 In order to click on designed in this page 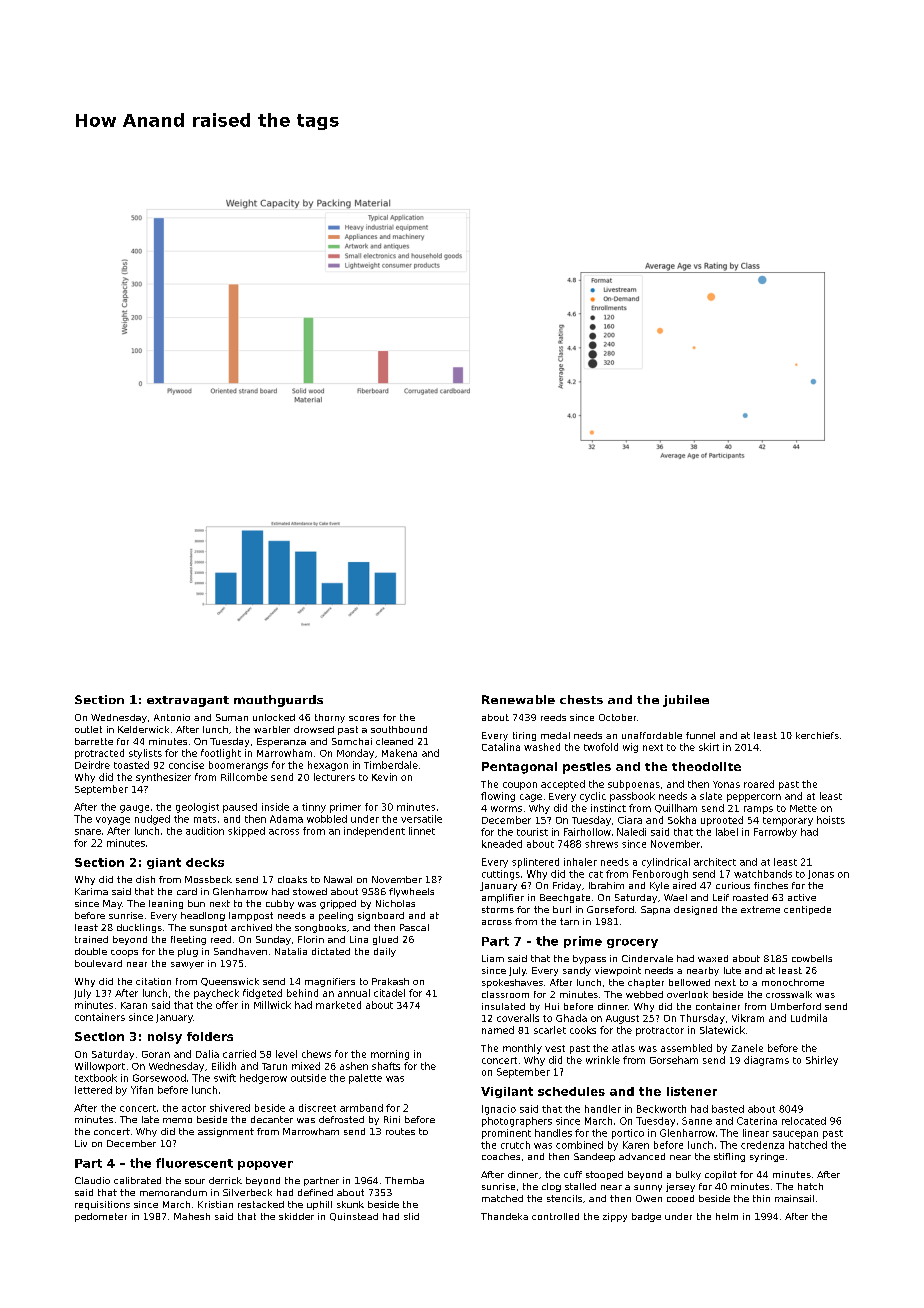, I will do `click(695, 910)`.
